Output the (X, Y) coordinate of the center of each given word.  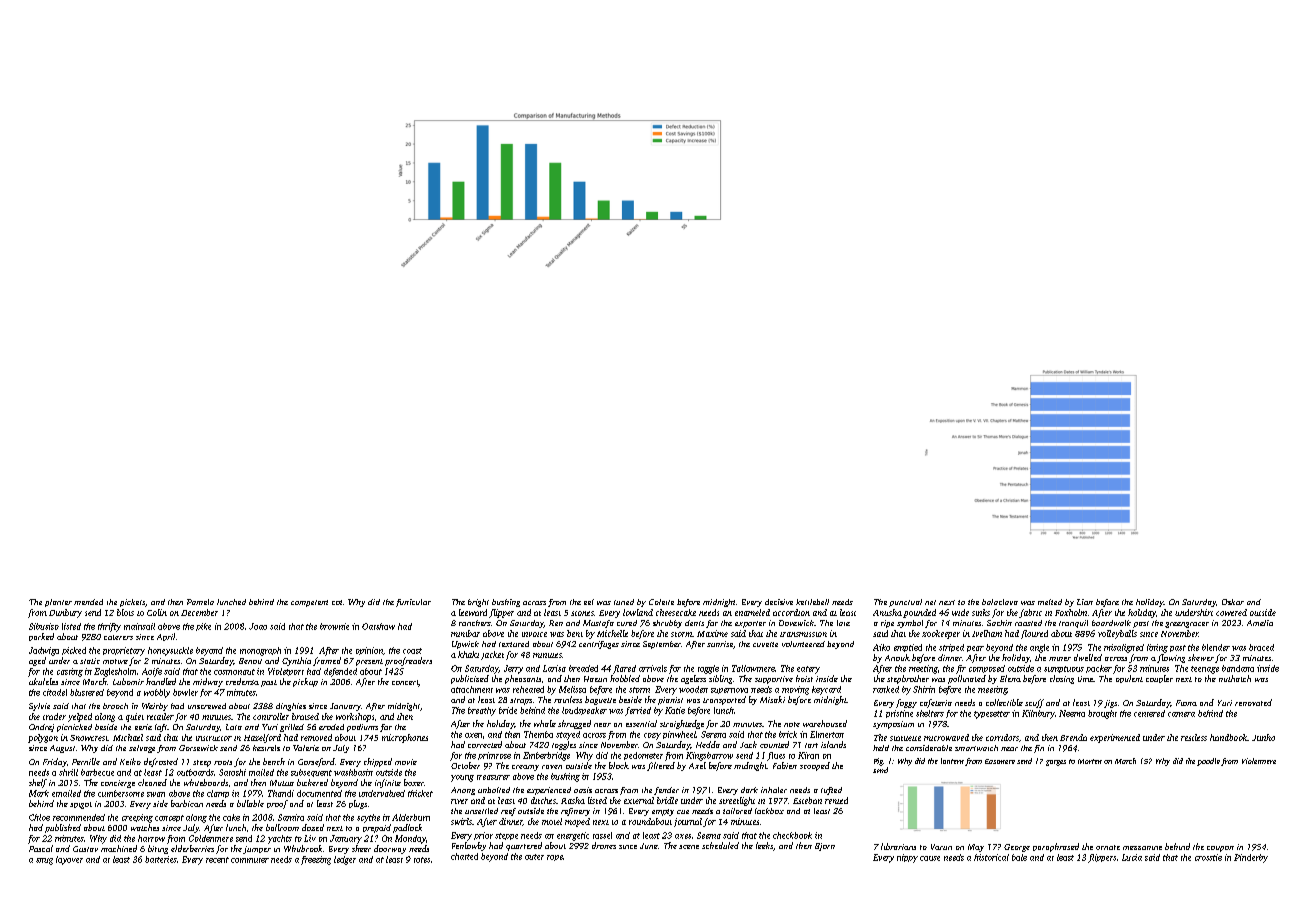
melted (1050, 602)
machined (119, 848)
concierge (118, 784)
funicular (413, 603)
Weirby (155, 707)
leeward (473, 612)
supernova (729, 691)
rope (555, 858)
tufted (831, 791)
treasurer (493, 777)
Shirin (924, 689)
